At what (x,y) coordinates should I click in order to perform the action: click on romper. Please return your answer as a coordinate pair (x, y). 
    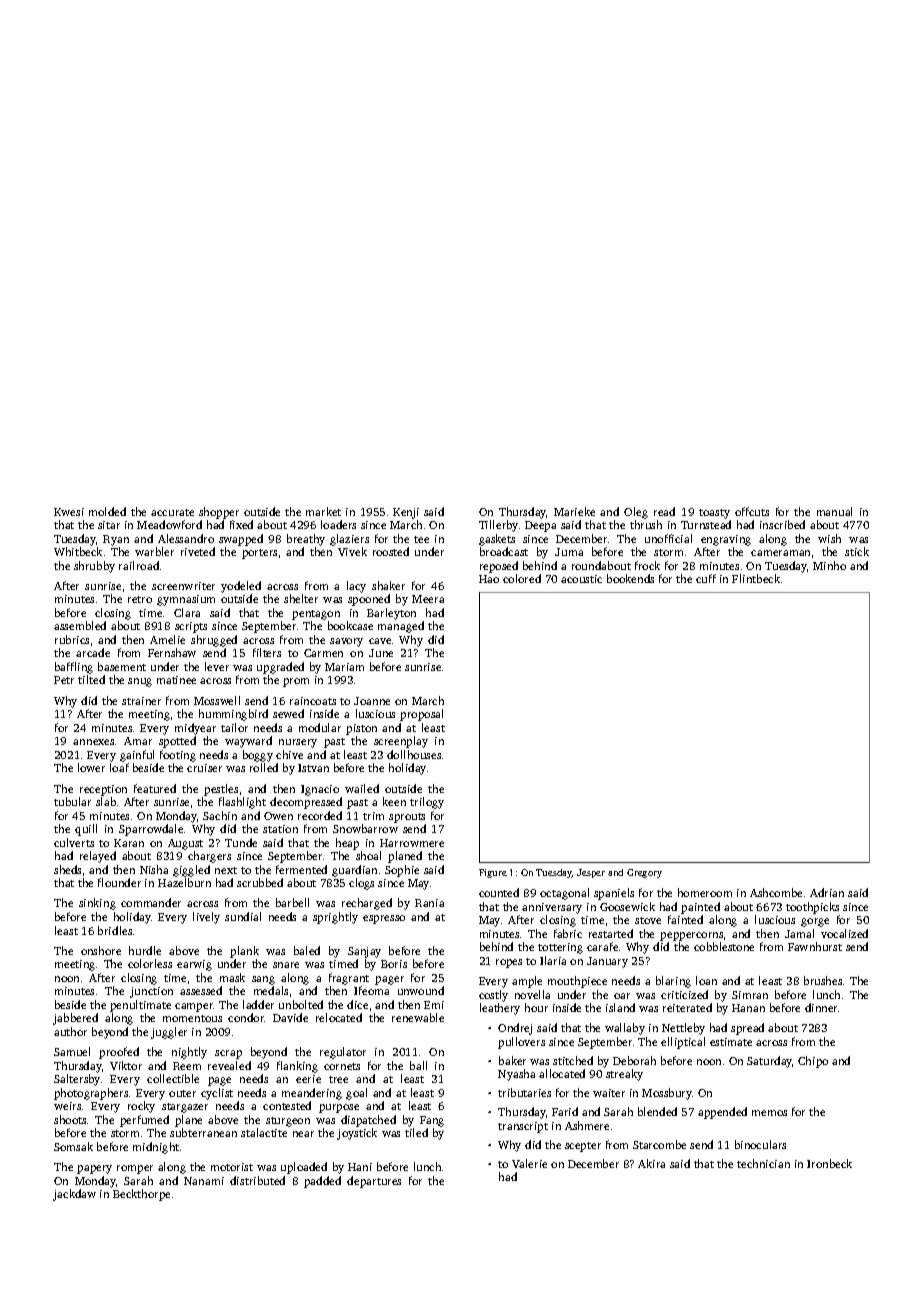
    Looking at the image, I should click on (135, 1169).
